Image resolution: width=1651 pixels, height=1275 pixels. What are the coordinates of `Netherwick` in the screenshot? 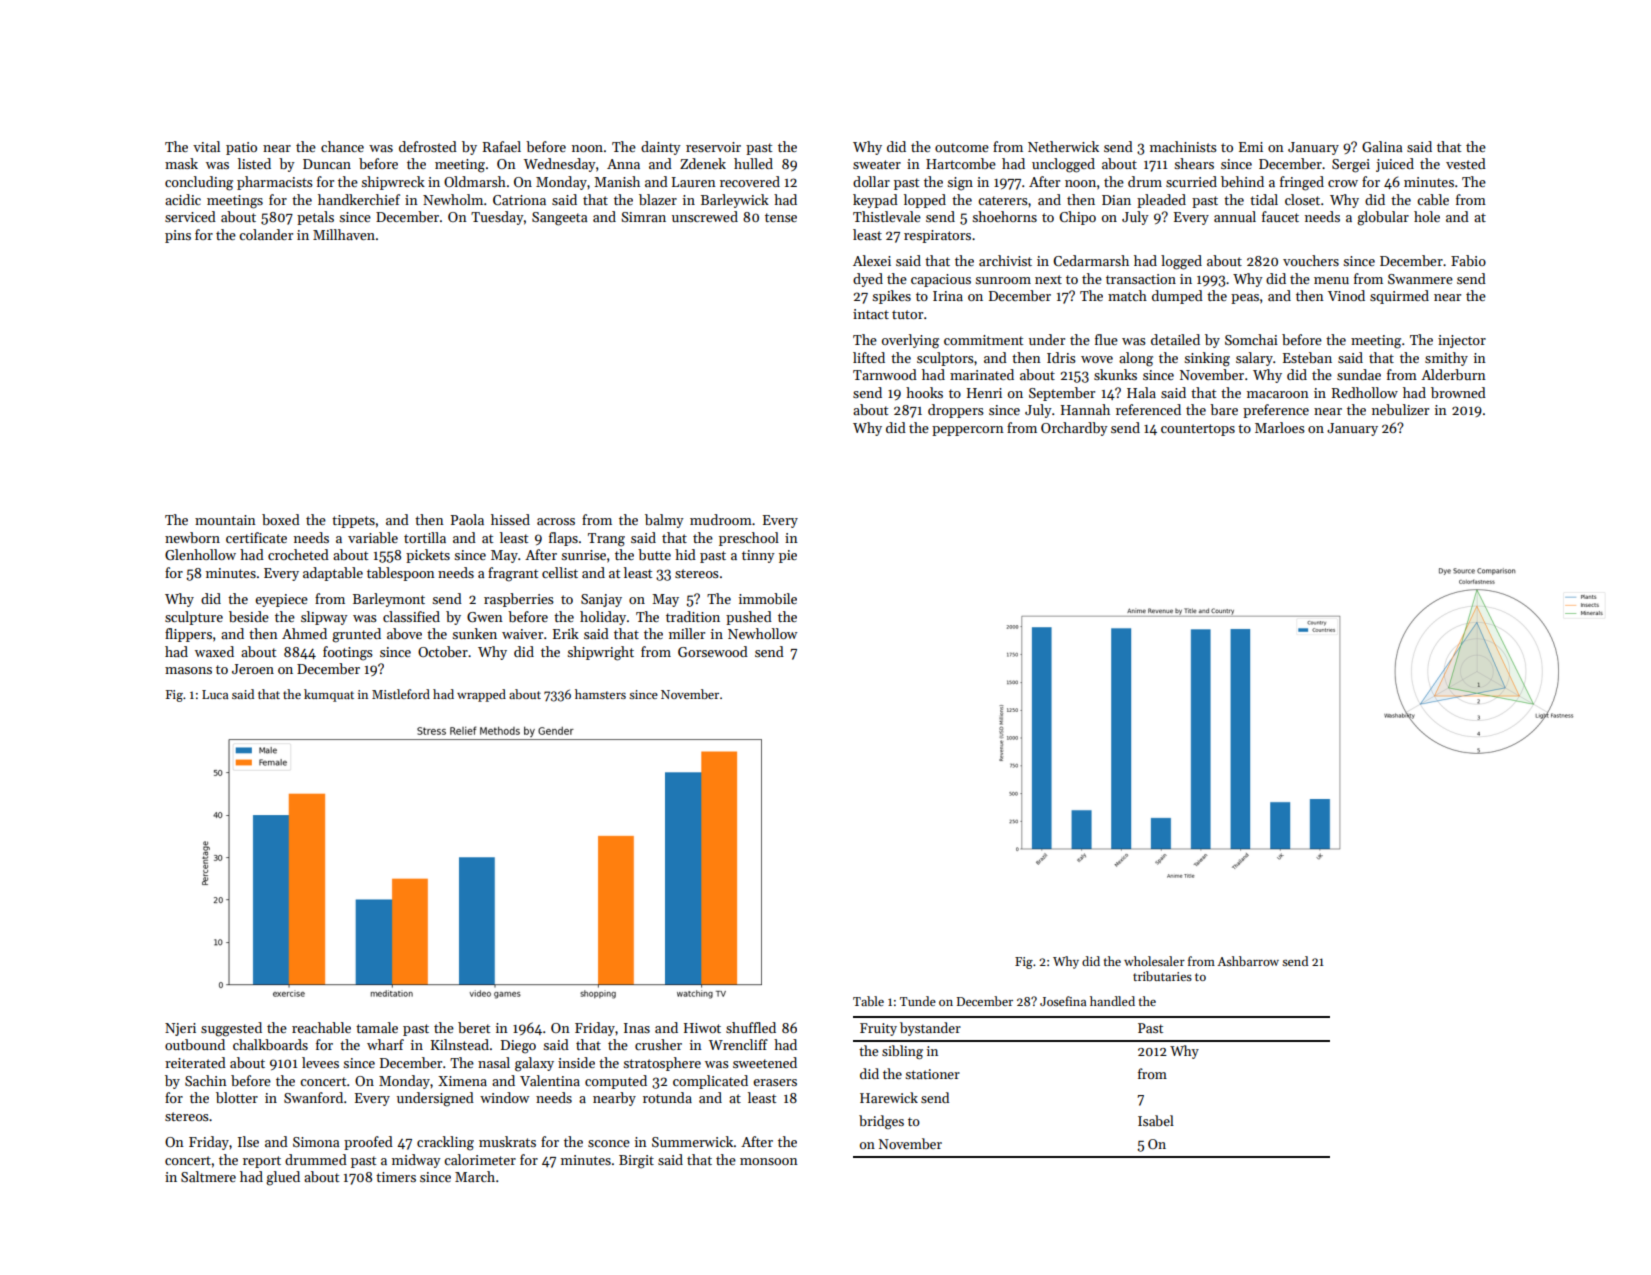 It's located at (1063, 146).
